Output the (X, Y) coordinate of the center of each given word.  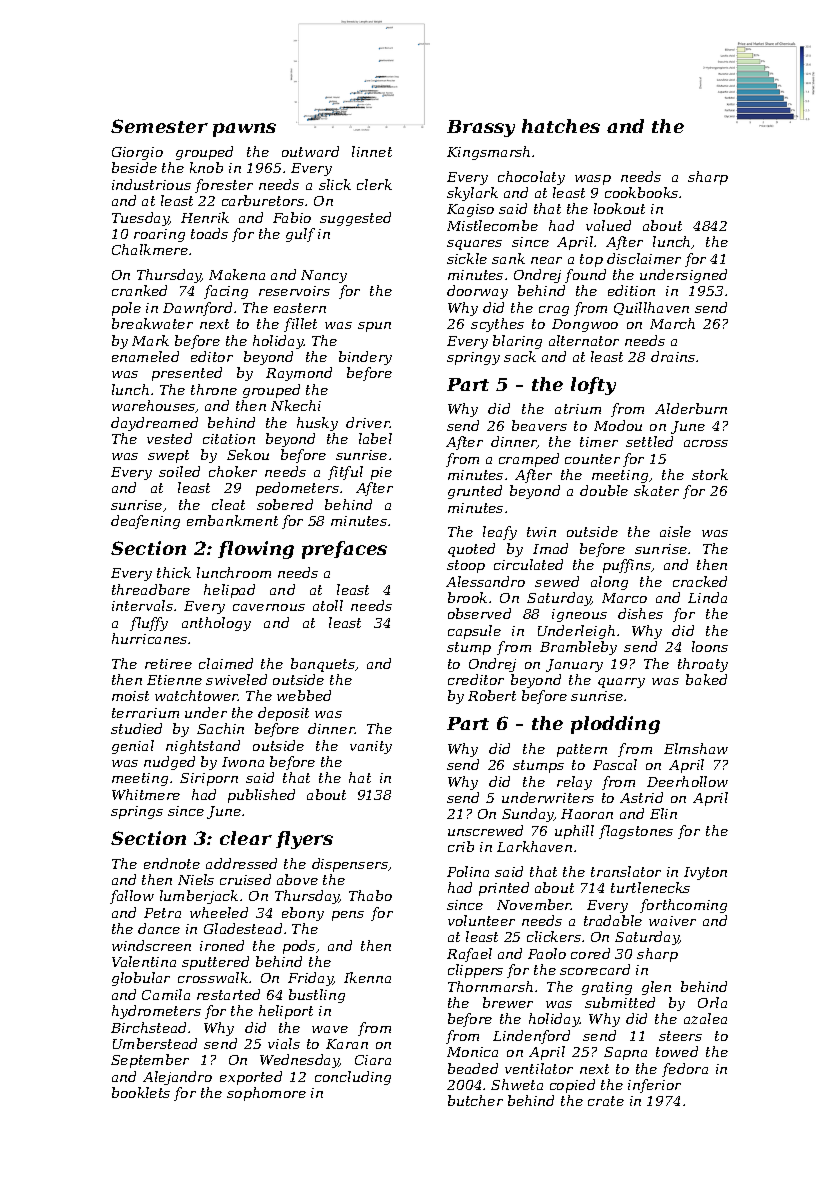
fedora (685, 1070)
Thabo (370, 895)
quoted (471, 550)
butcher (475, 1100)
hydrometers (156, 1012)
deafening (145, 522)
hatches (561, 126)
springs (137, 812)
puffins (627, 566)
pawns (244, 130)
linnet (372, 151)
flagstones (636, 832)
